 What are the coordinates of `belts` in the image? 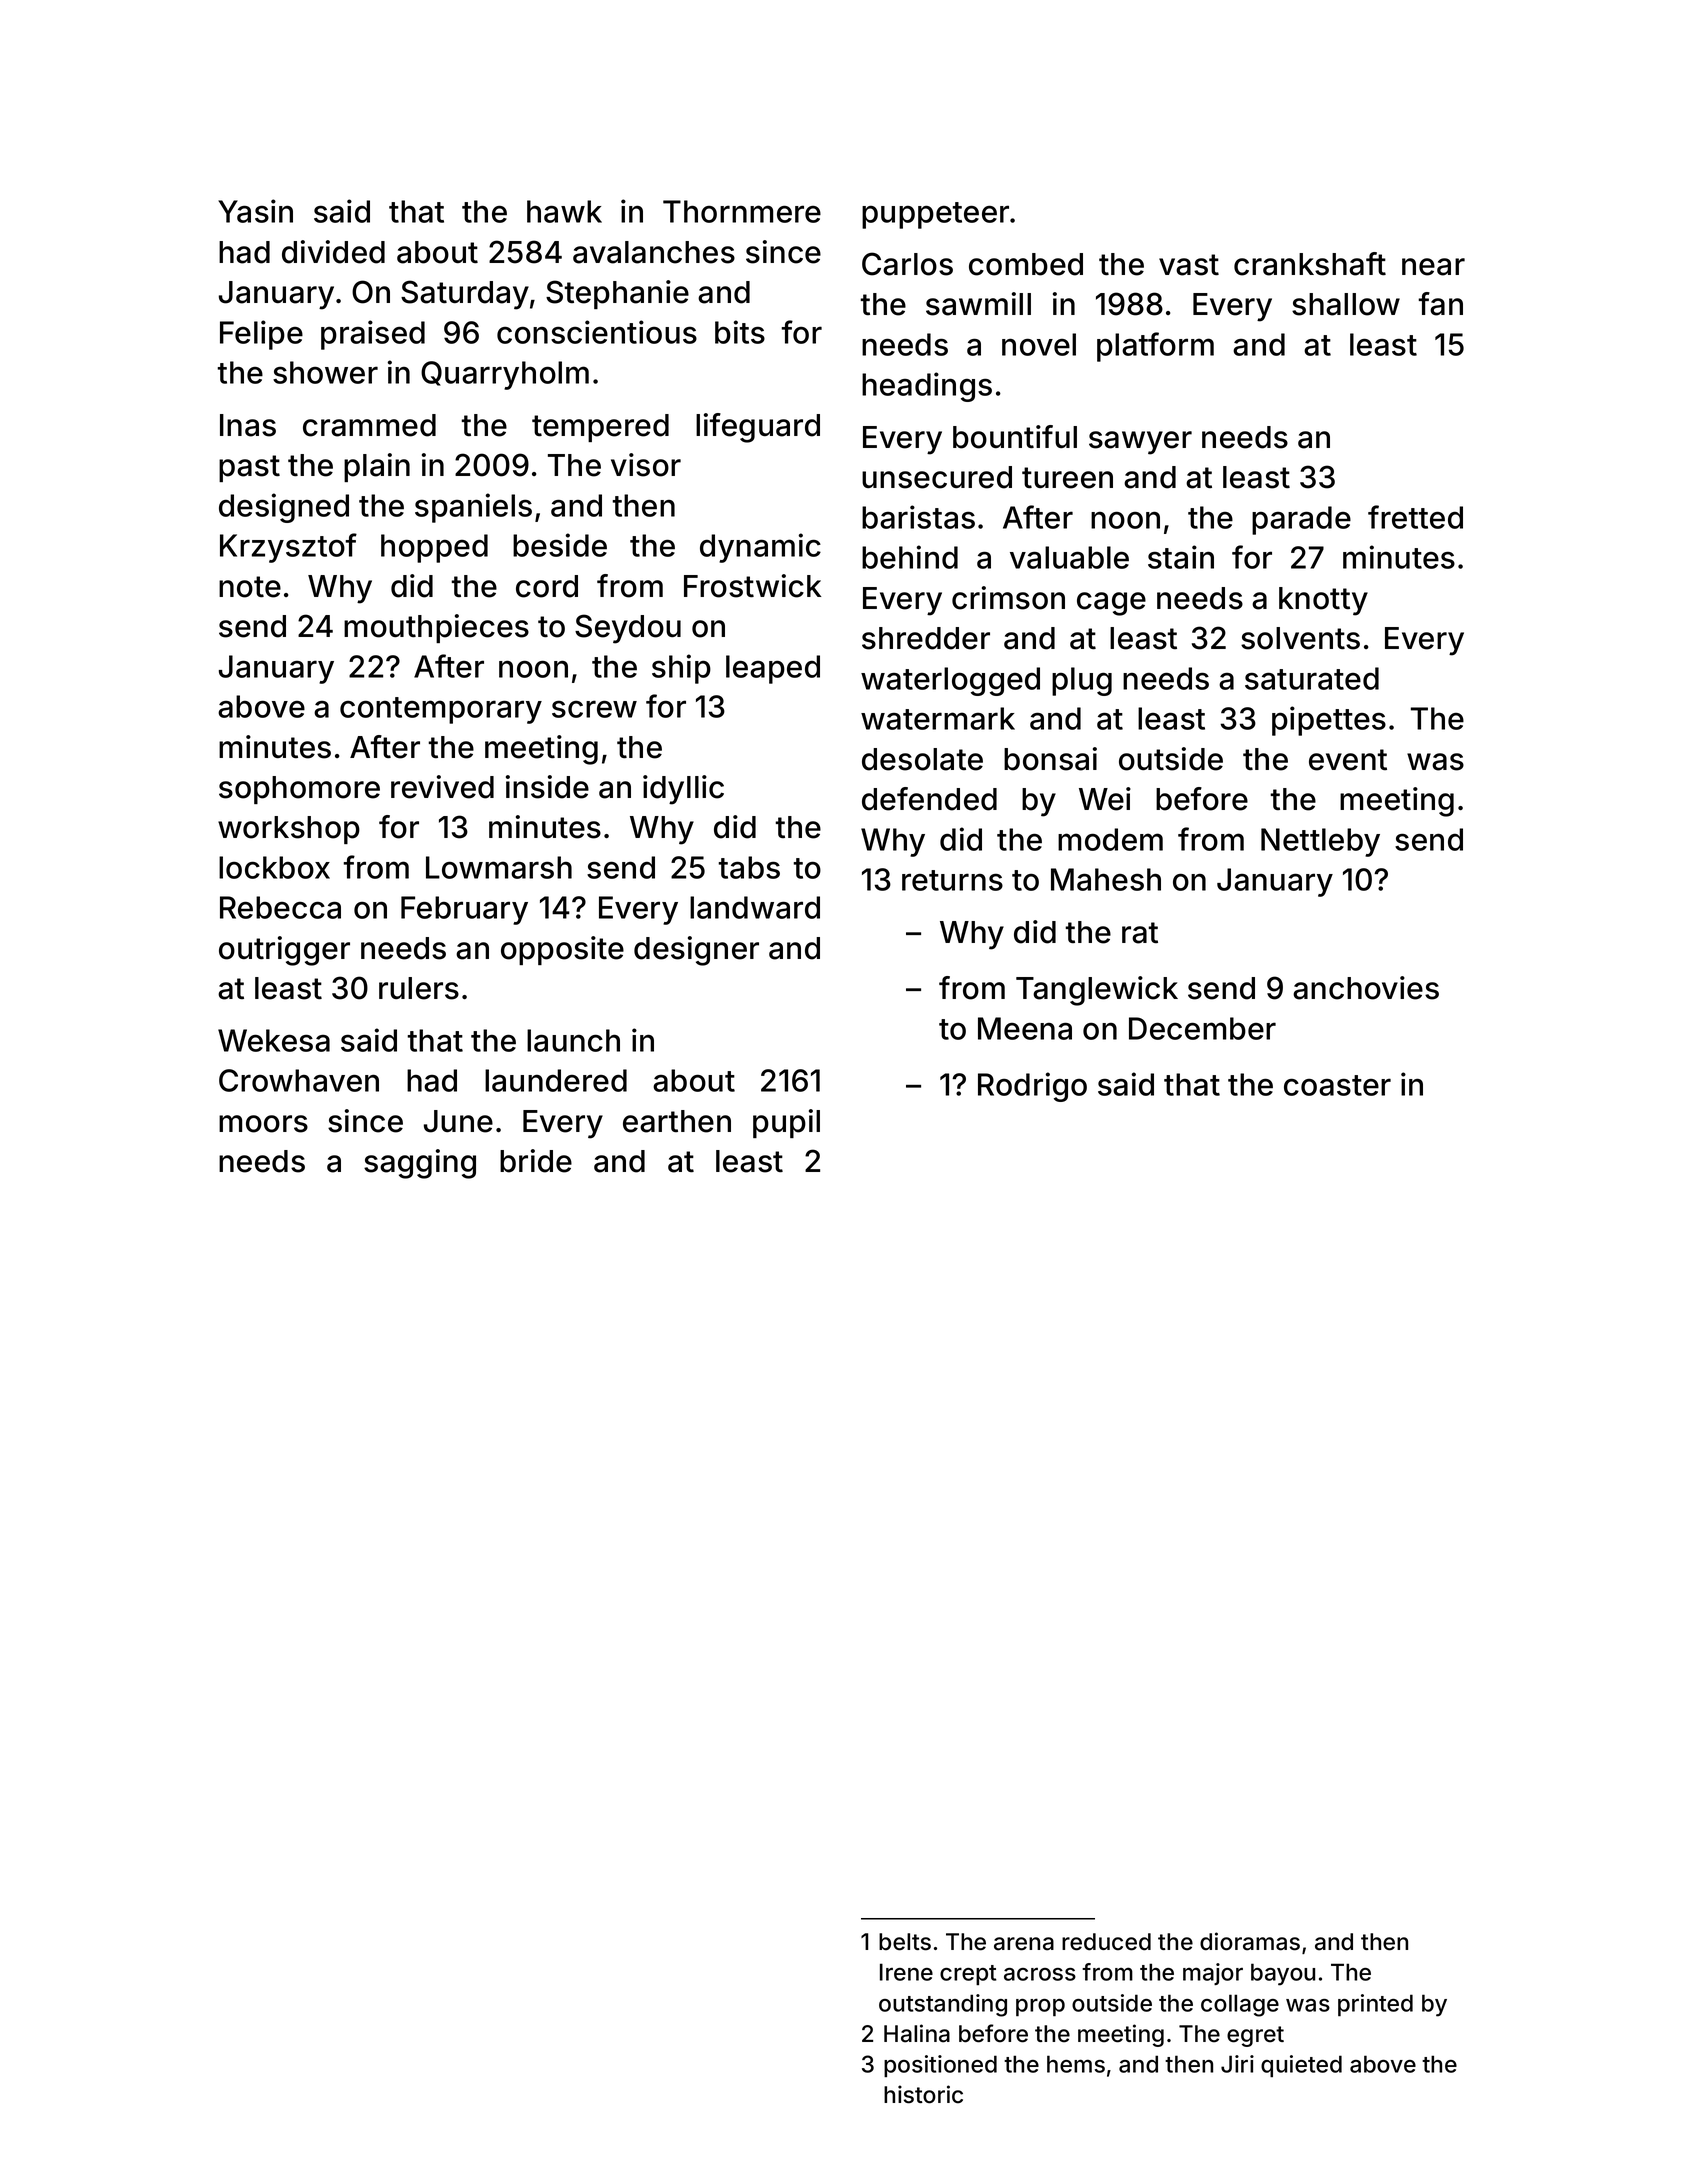 It's located at (905, 1942).
